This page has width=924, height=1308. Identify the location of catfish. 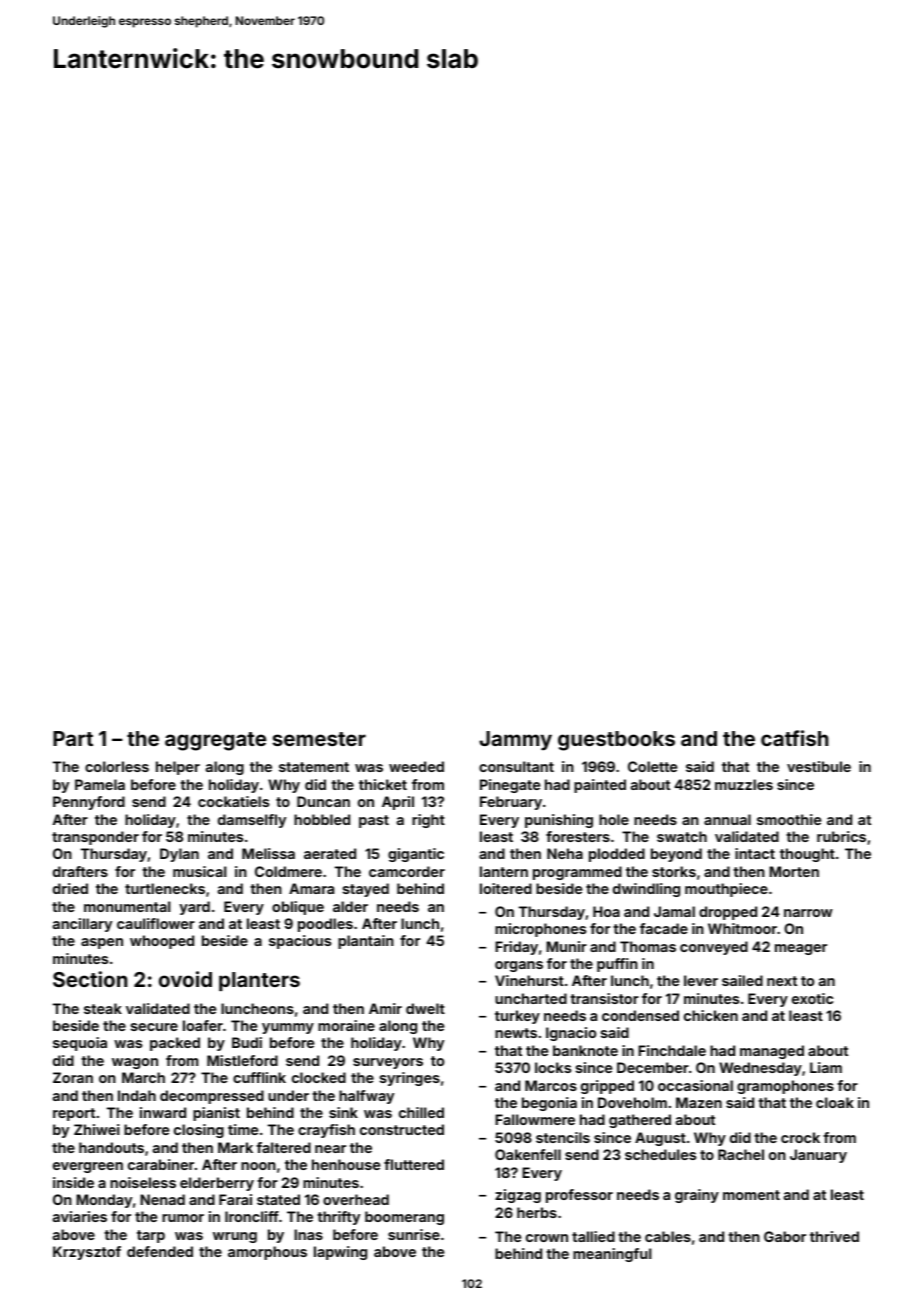
(795, 738).
